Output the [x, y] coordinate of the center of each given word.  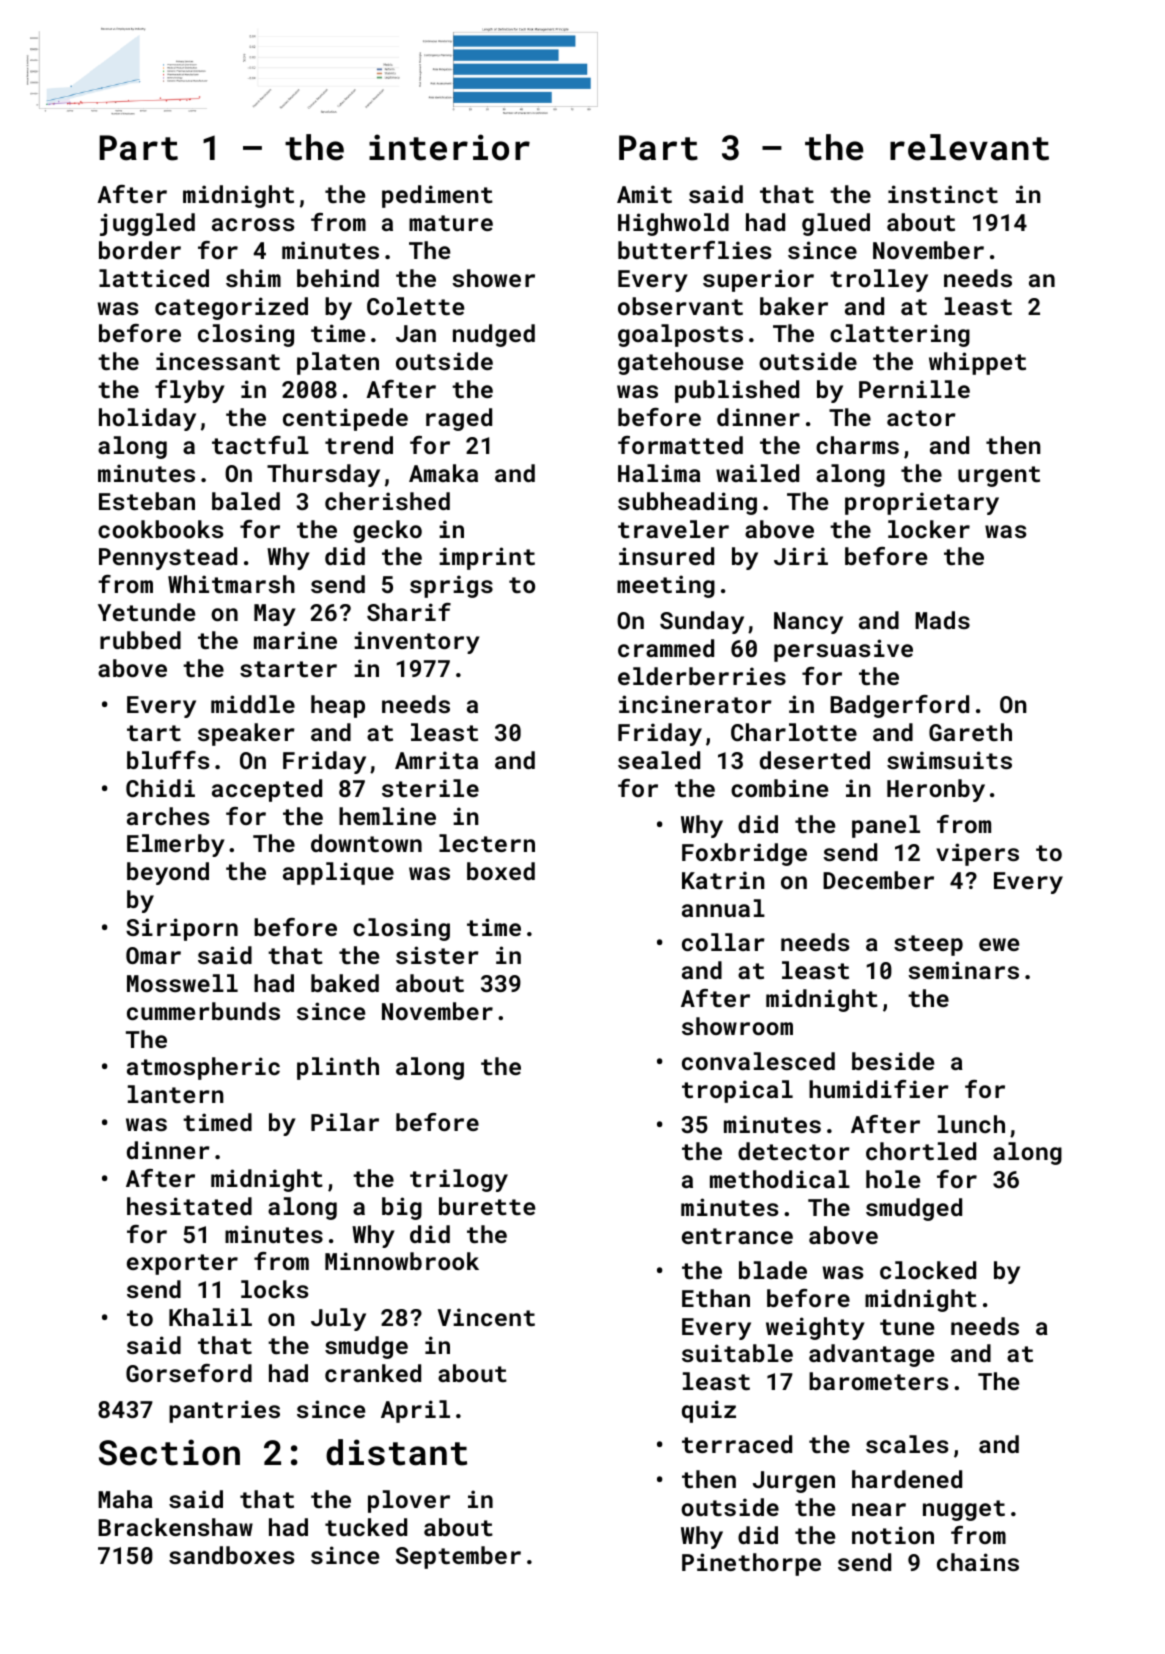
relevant [969, 147]
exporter [182, 1264]
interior [449, 147]
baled [246, 501]
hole [893, 1179]
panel [886, 826]
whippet [977, 363]
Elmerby [176, 845]
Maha [125, 1499]
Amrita [436, 760]
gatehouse [680, 363]
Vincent [486, 1317]
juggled [147, 224]
